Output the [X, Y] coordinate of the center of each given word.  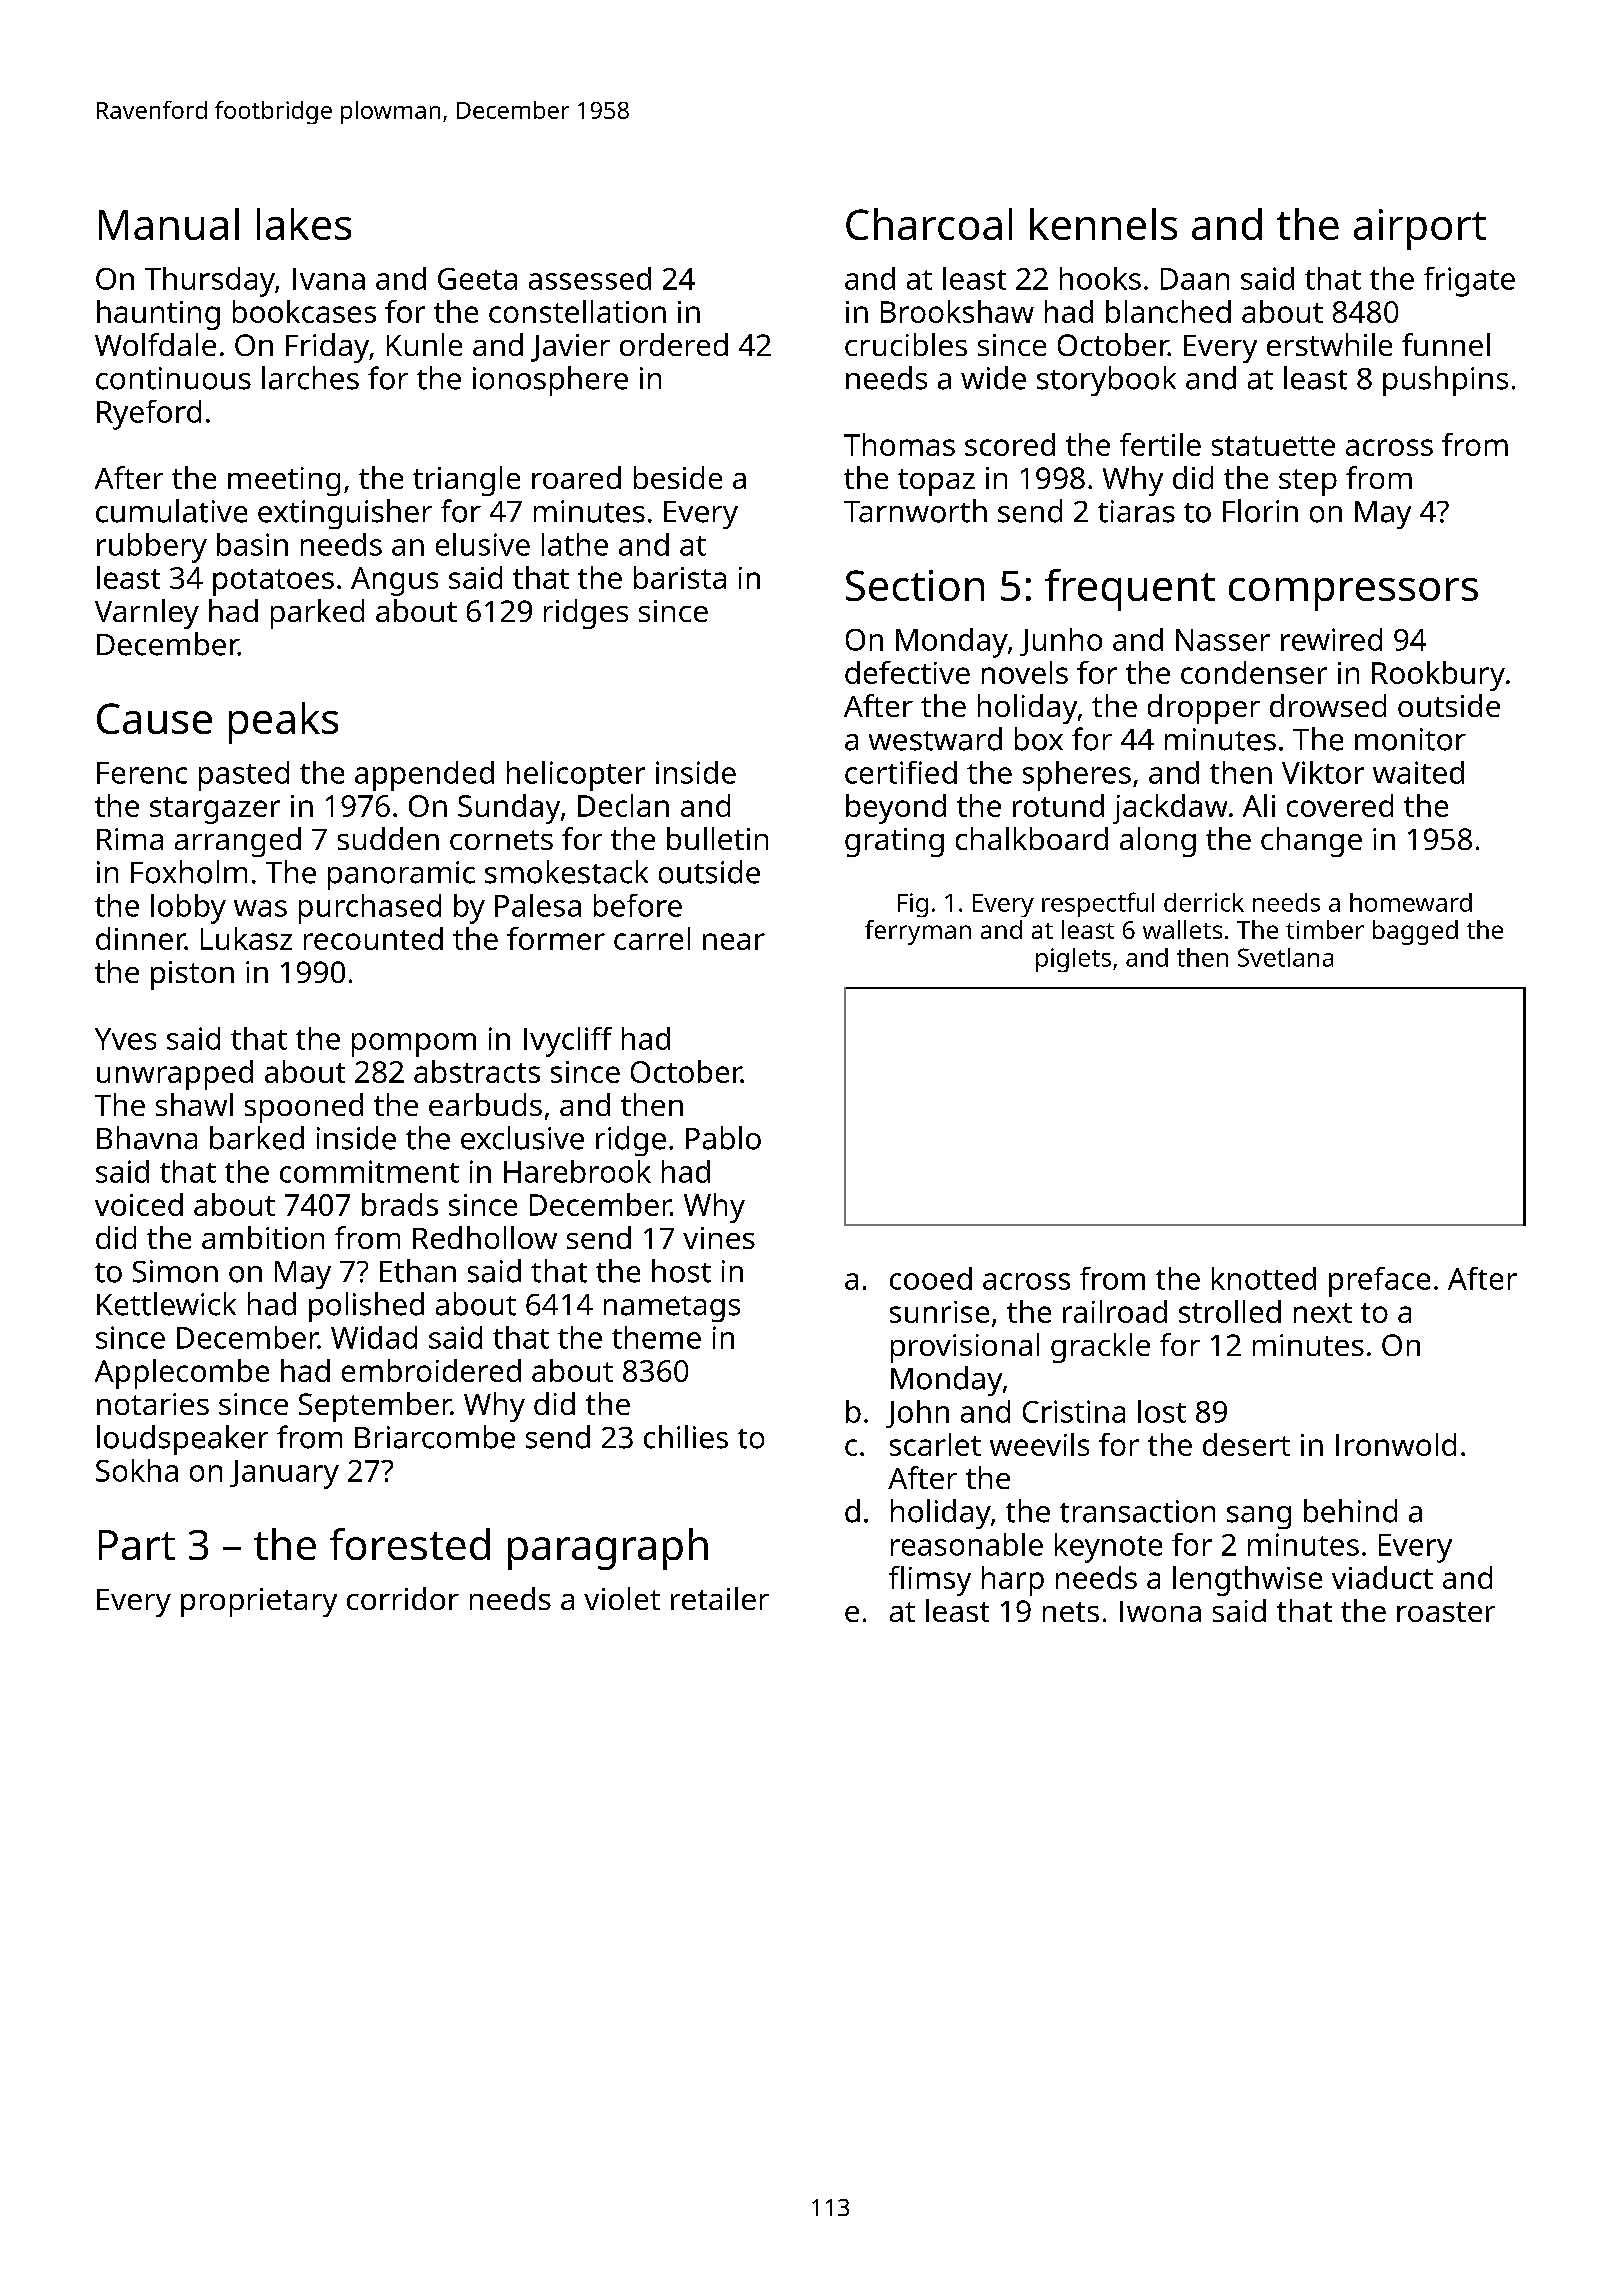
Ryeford [149, 415]
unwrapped [175, 1075]
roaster [1446, 1612]
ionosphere [550, 381]
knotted [1264, 1278]
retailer [720, 1598]
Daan [1195, 279]
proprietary [259, 1602]
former [556, 938]
